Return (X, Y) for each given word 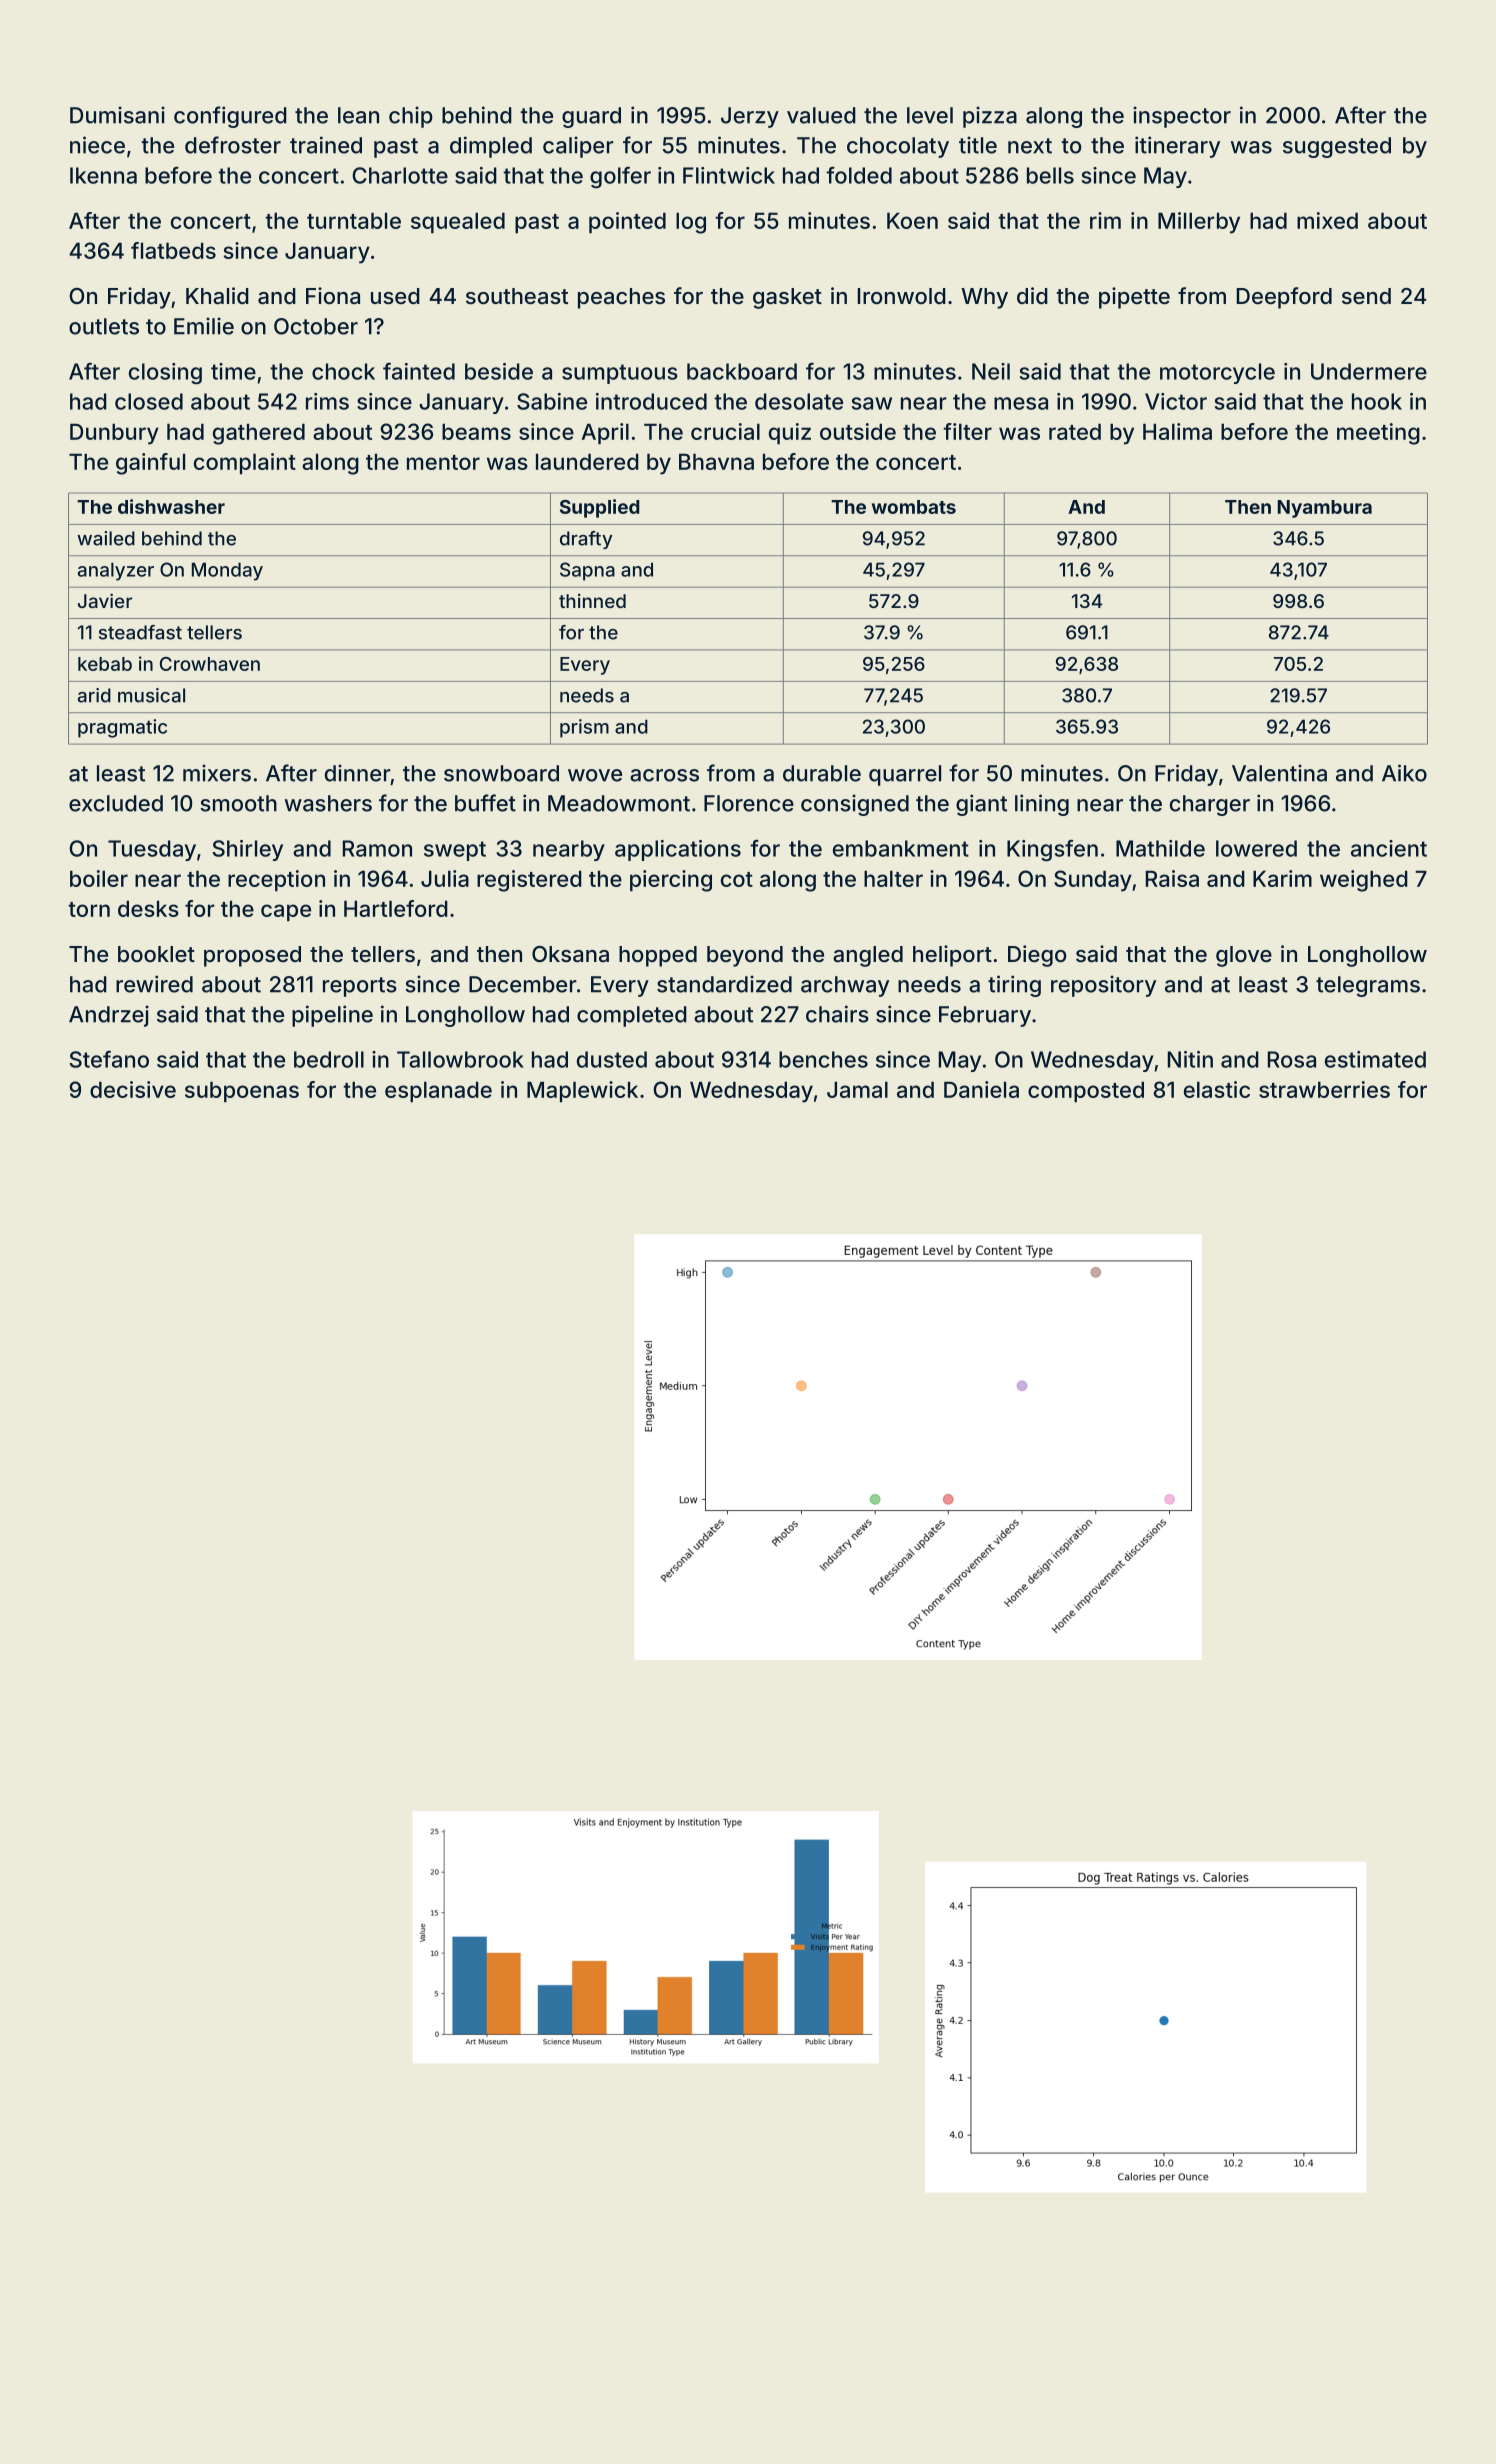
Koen (912, 220)
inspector (1182, 117)
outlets (104, 326)
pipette (1134, 298)
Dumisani (117, 115)
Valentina (1279, 773)
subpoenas (242, 1091)
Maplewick (582, 1091)
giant (981, 805)
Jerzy (750, 117)
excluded (116, 803)
